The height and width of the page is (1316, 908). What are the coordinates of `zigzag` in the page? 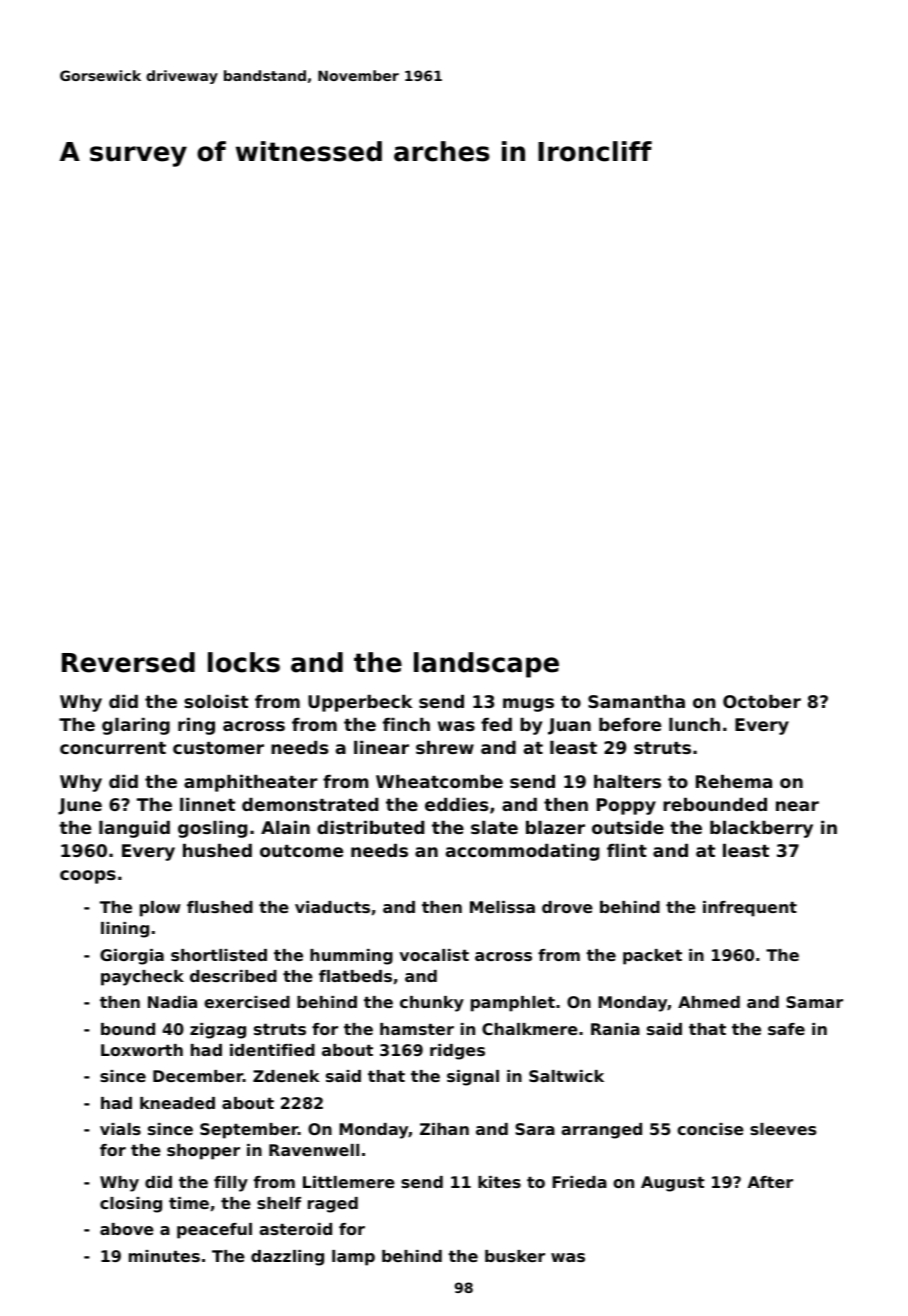 It's located at (218, 1031).
